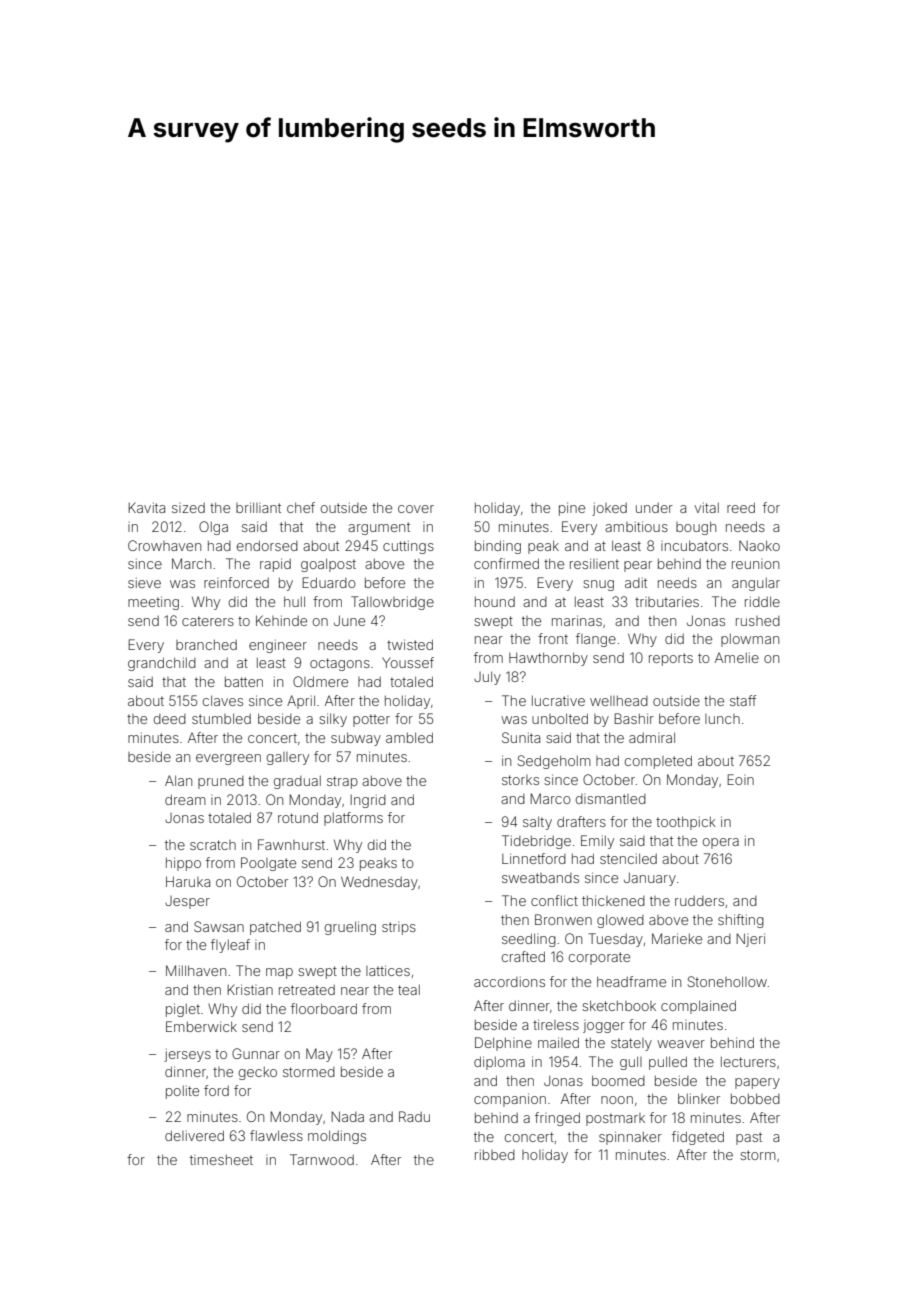  Describe the element at coordinates (194, 1135) in the image. I see `delivered` at that location.
